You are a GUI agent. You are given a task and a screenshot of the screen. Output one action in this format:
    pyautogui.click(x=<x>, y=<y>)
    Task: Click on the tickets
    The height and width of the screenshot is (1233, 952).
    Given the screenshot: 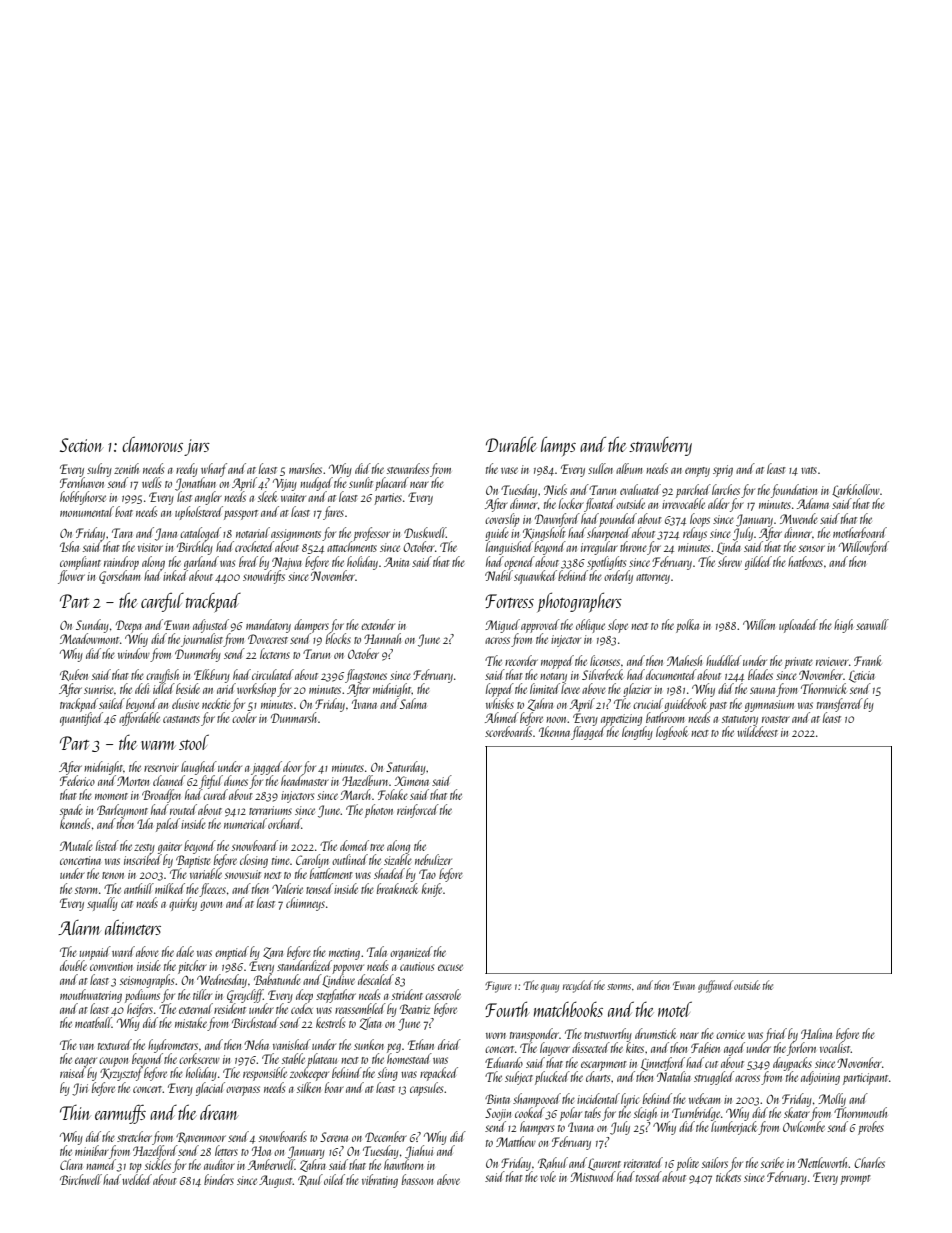 What is the action you would take?
    pyautogui.click(x=728, y=1176)
